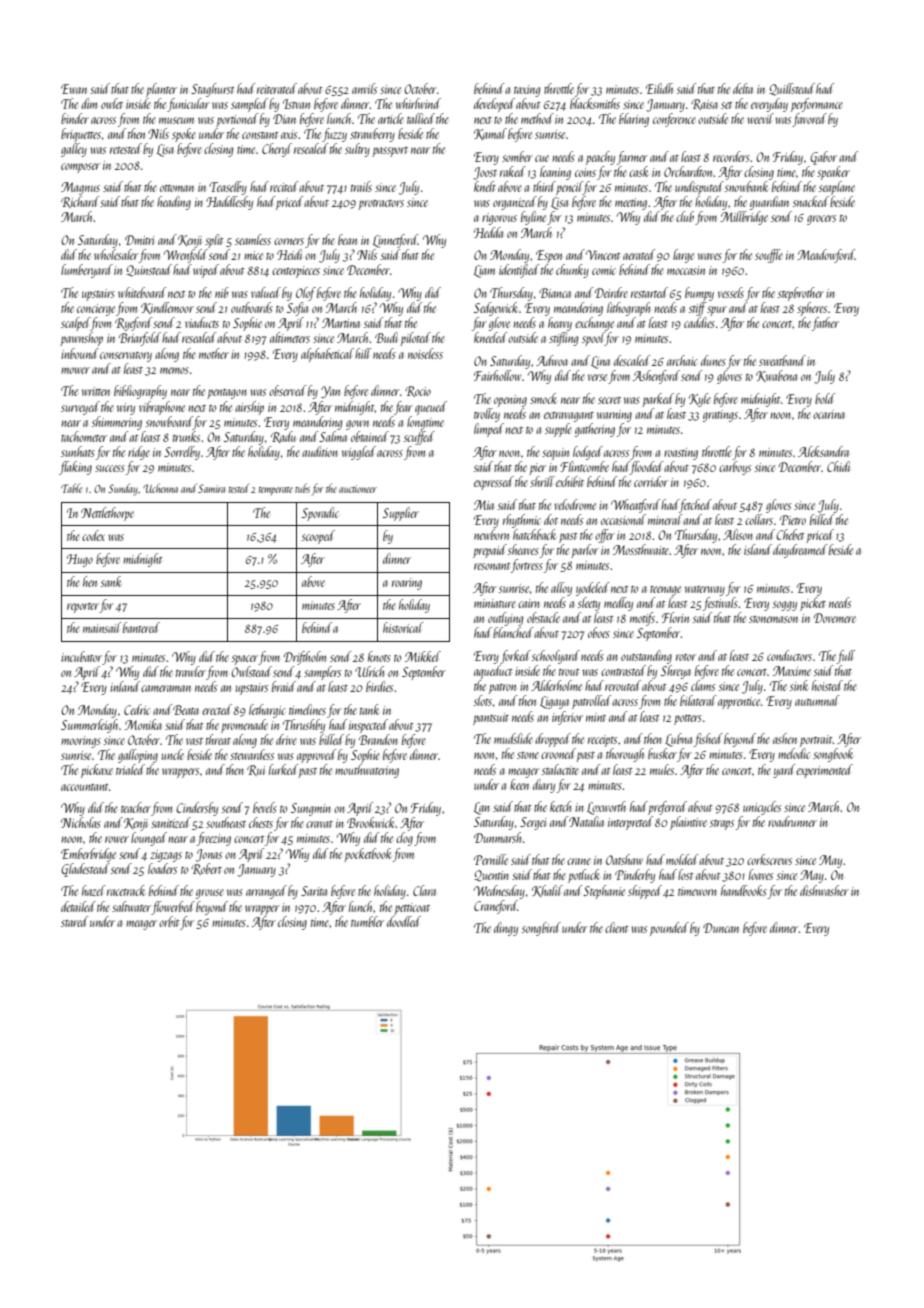 This image has width=924, height=1308. Describe the element at coordinates (527, 91) in the image. I see `taxing` at that location.
